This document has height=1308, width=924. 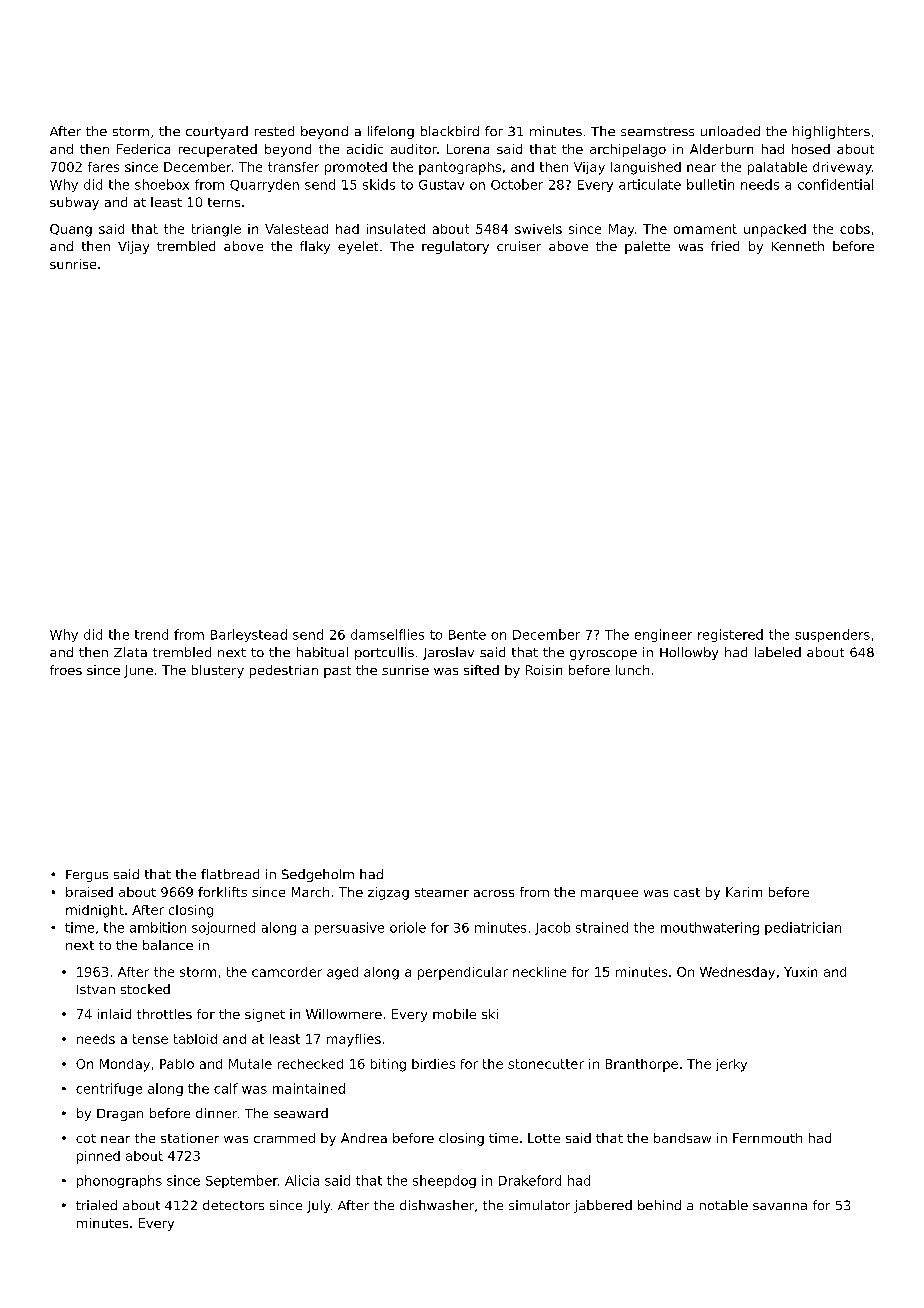 What do you see at coordinates (387, 634) in the document?
I see `damselflies` at bounding box center [387, 634].
